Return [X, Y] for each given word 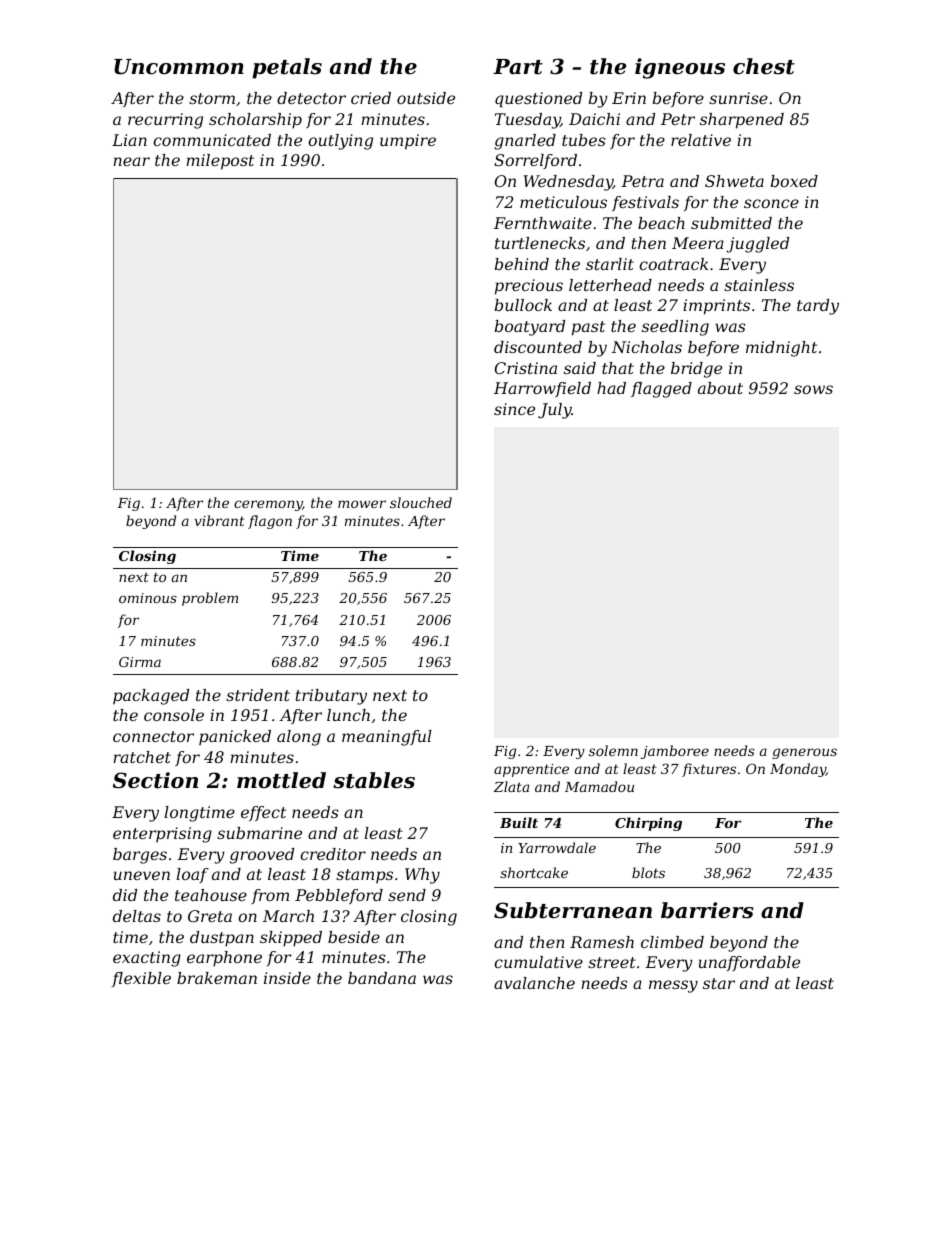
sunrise [738, 98]
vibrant [220, 520]
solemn [613, 750]
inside [287, 978]
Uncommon [179, 67]
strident [258, 695]
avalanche [534, 983]
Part [518, 67]
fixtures [709, 770]
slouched [421, 502]
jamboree [675, 752]
